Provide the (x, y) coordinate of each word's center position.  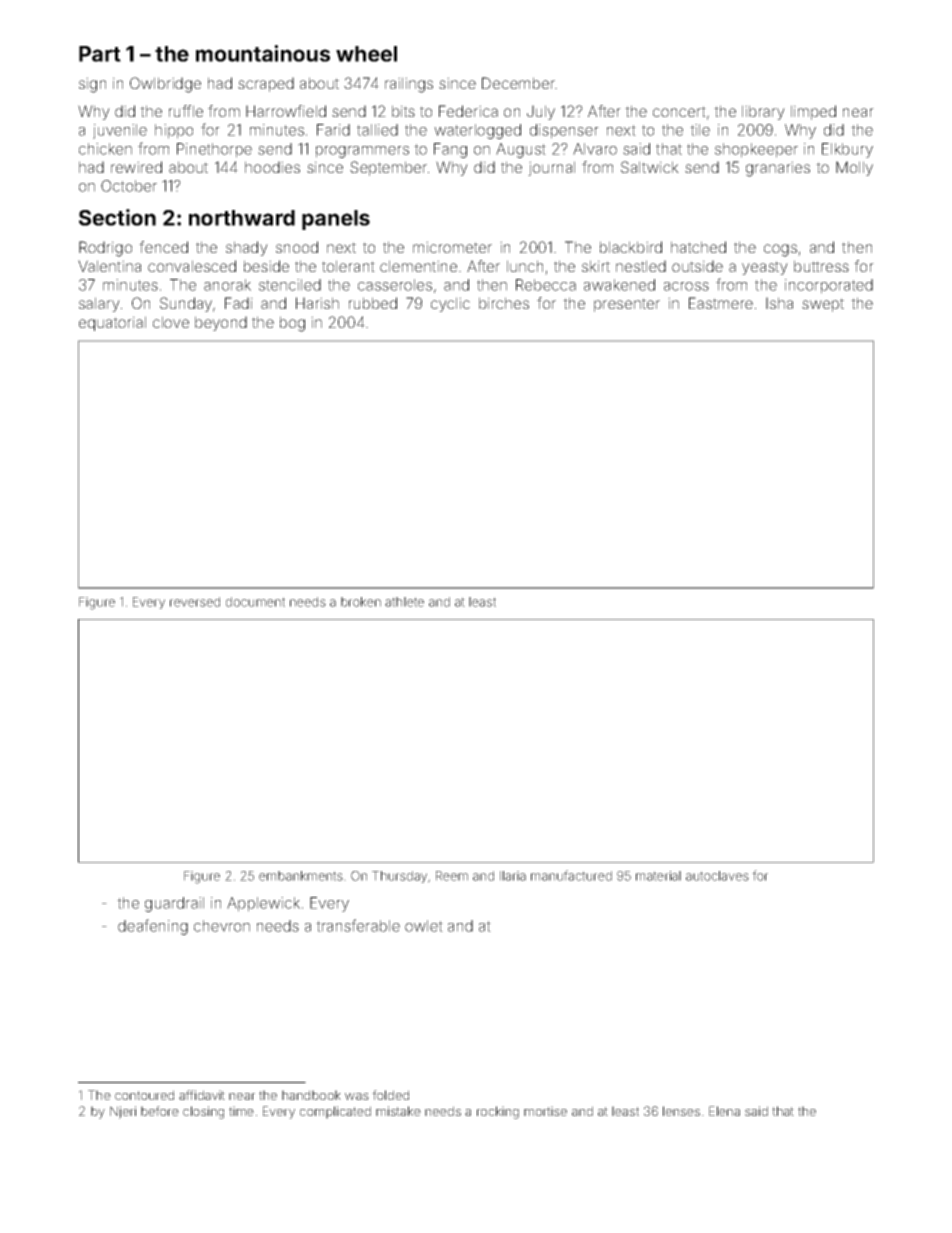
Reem (452, 876)
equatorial (112, 323)
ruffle (186, 111)
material (658, 876)
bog (292, 324)
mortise (545, 1111)
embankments (301, 876)
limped (813, 112)
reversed (195, 602)
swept (823, 305)
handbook (311, 1095)
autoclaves (717, 876)
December (519, 83)
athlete (404, 602)
